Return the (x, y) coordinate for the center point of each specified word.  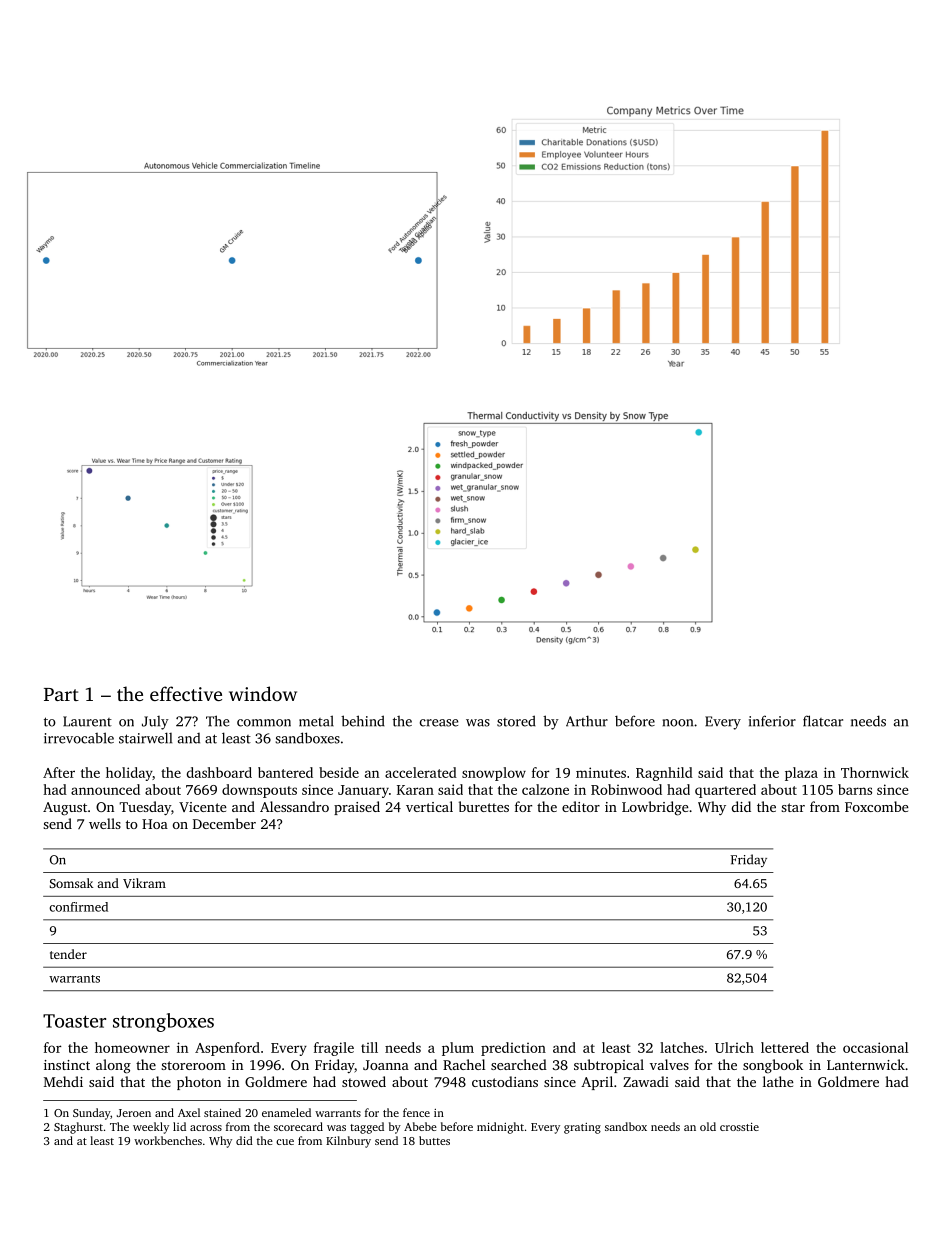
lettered (785, 1047)
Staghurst (78, 1128)
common (264, 723)
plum (458, 1049)
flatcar (823, 721)
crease (439, 723)
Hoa (155, 824)
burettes (484, 806)
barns (855, 789)
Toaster (74, 1021)
